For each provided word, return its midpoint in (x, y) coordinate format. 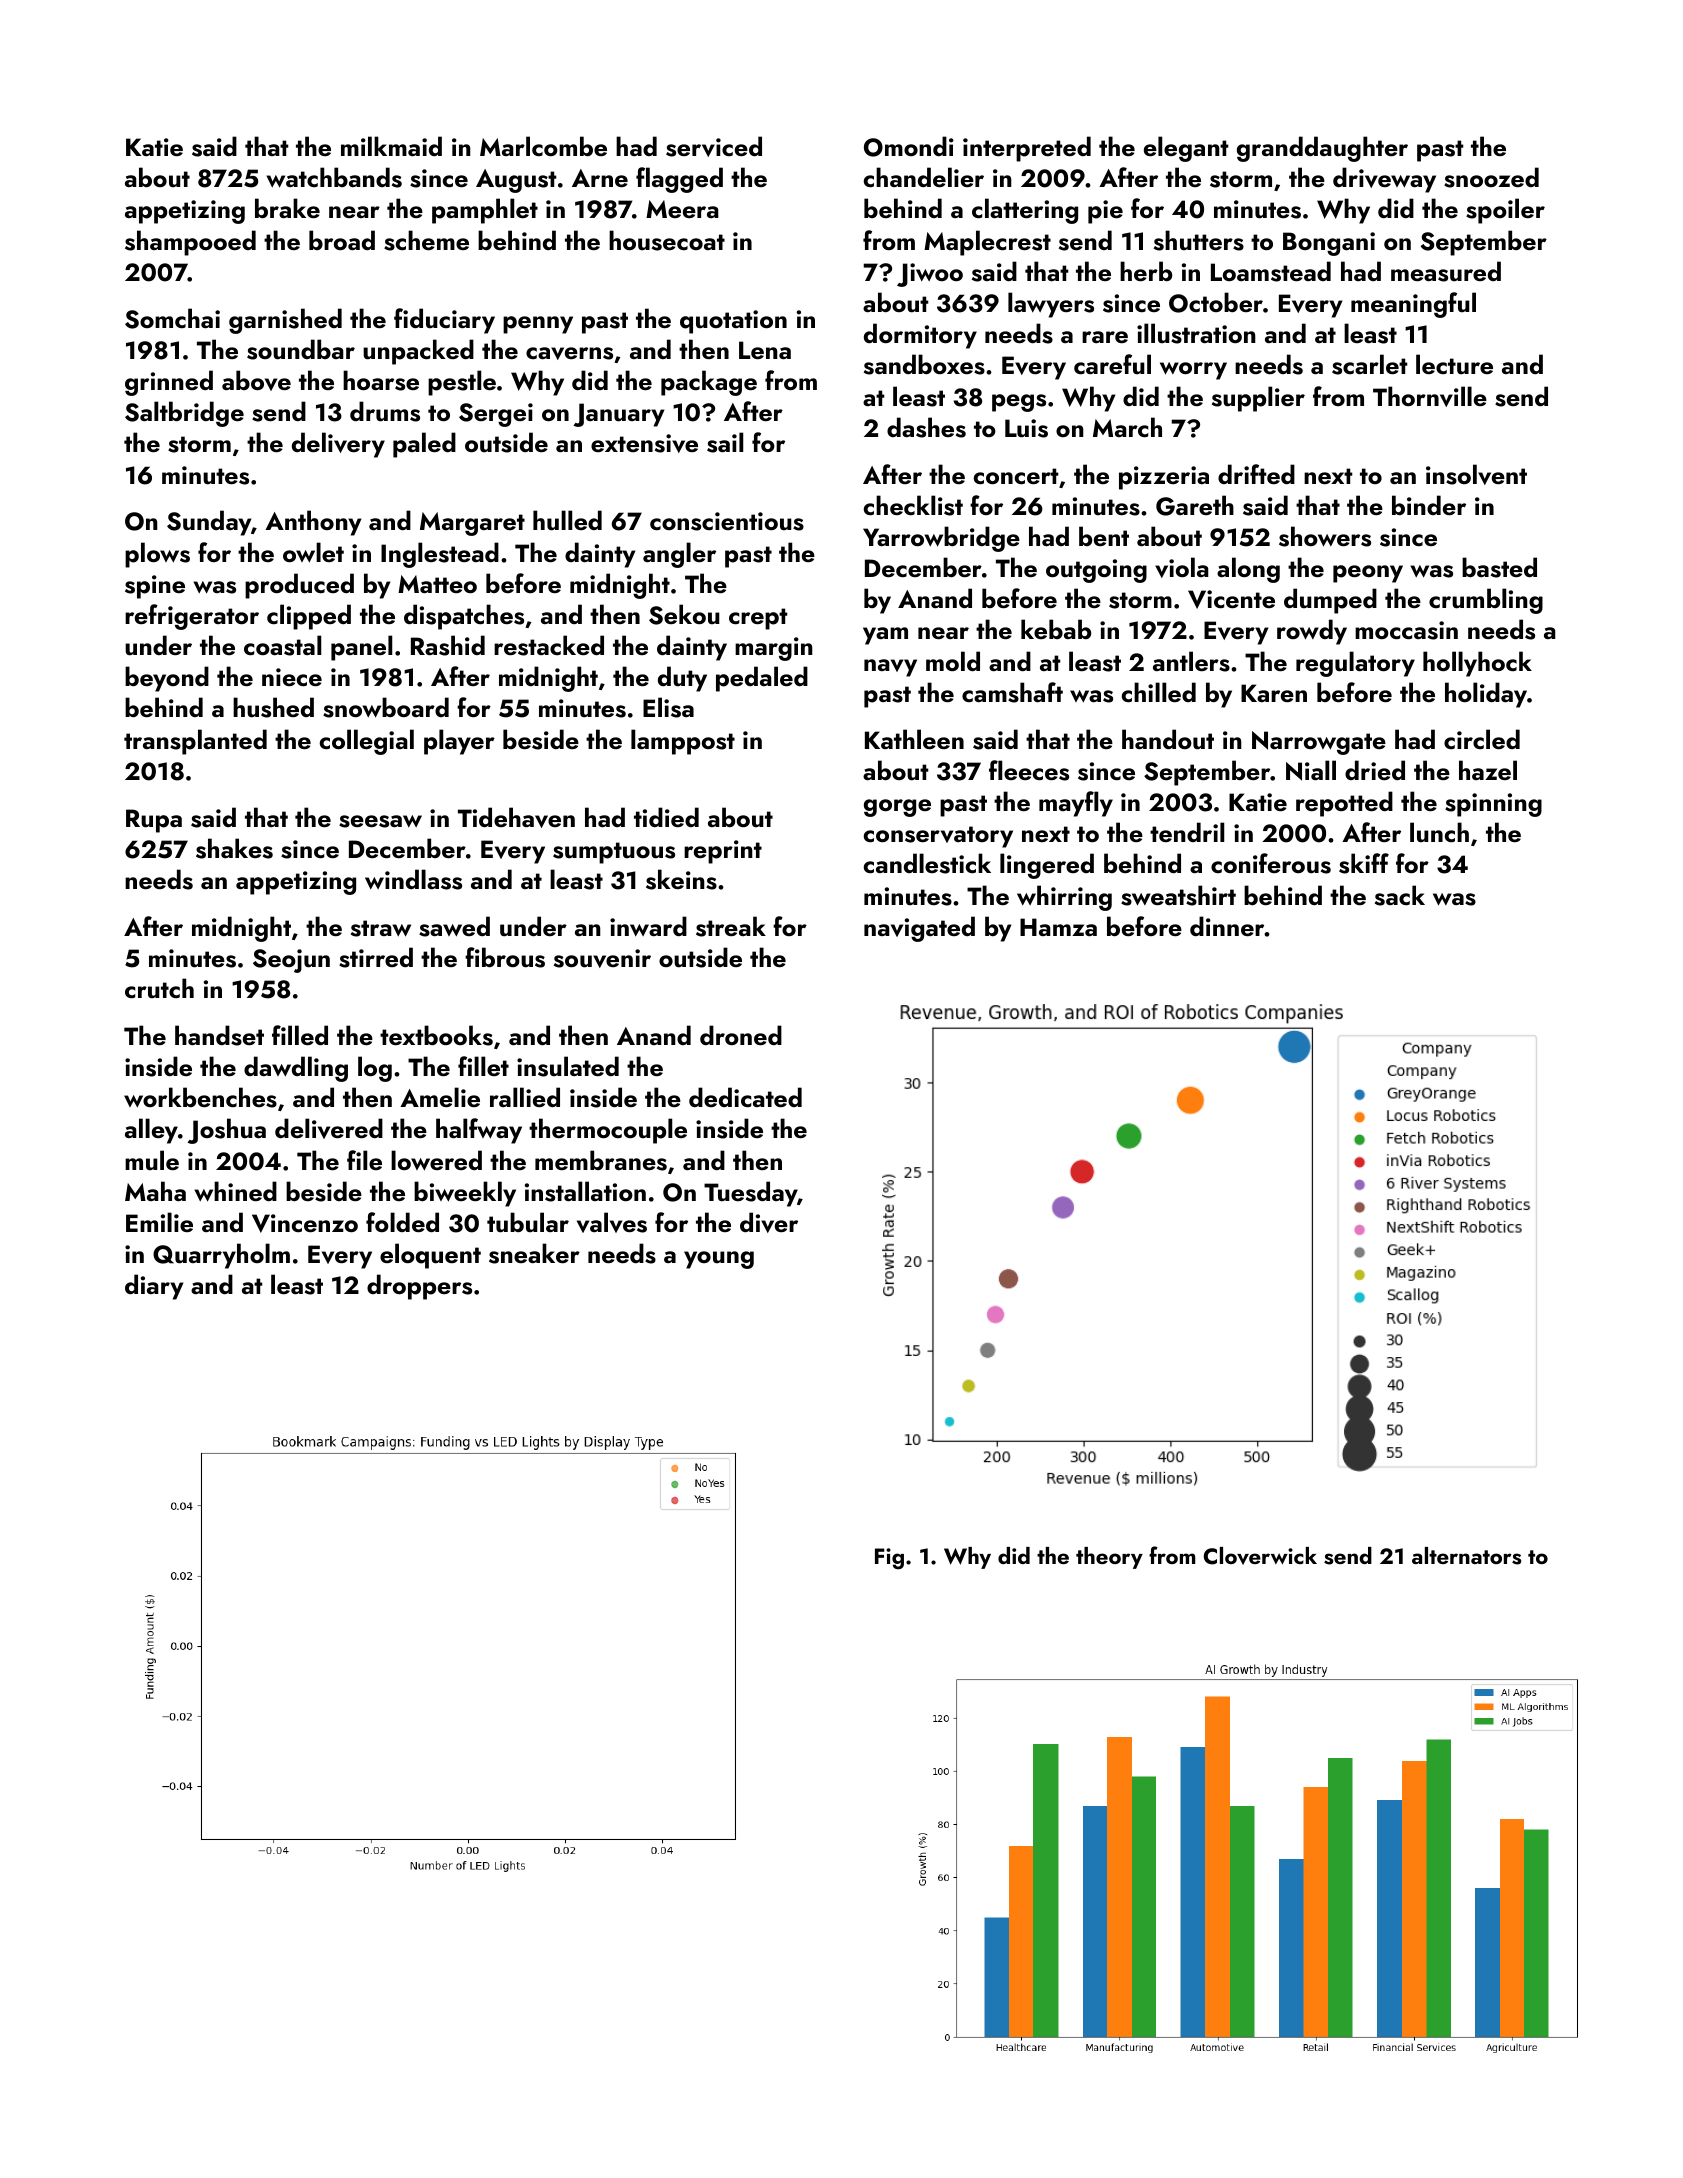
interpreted (1027, 149)
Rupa (154, 821)
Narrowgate (1319, 743)
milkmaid (391, 146)
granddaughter (1322, 149)
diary (154, 1287)
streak (731, 926)
